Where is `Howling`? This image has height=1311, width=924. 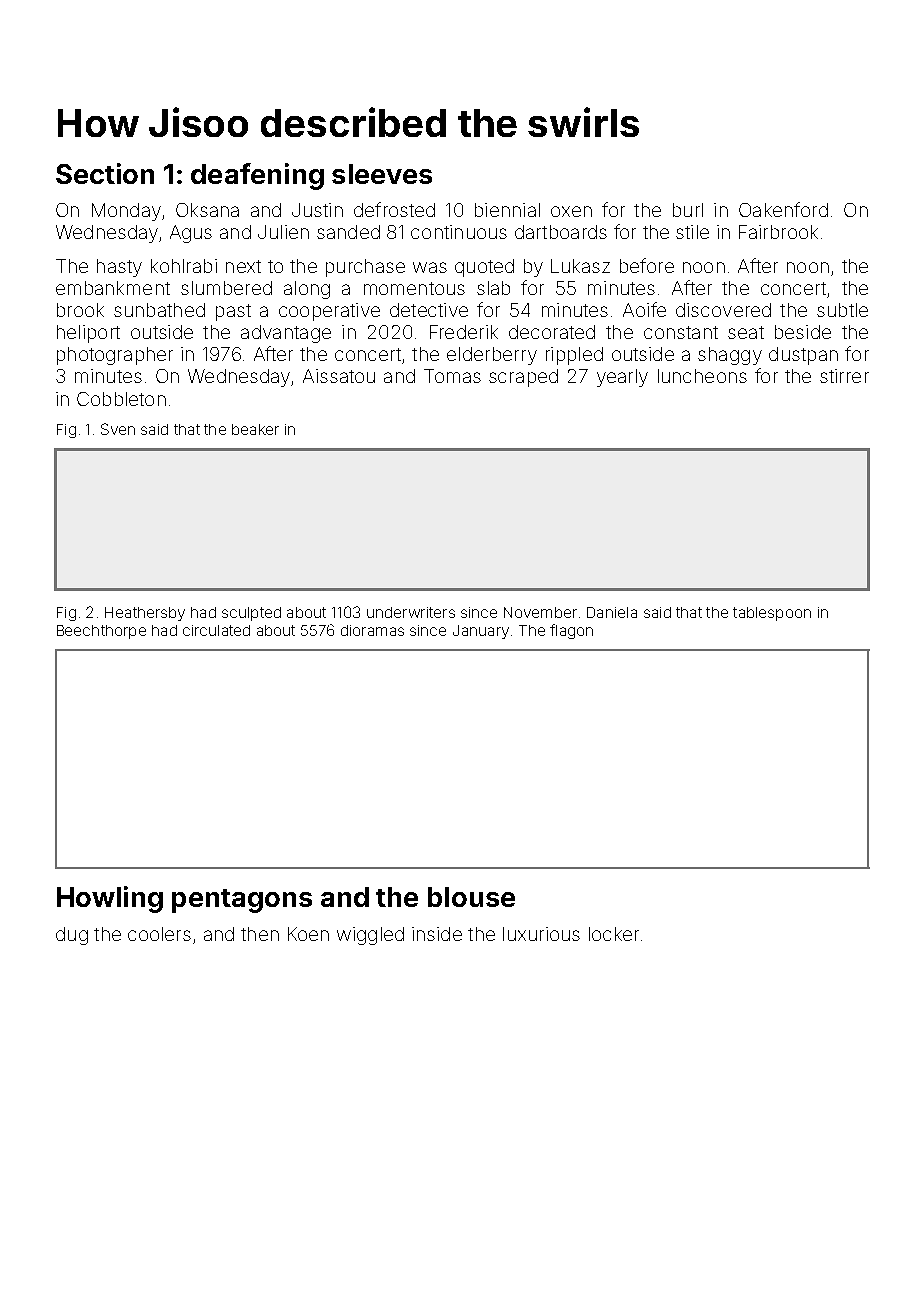 Howling is located at coordinates (110, 899).
